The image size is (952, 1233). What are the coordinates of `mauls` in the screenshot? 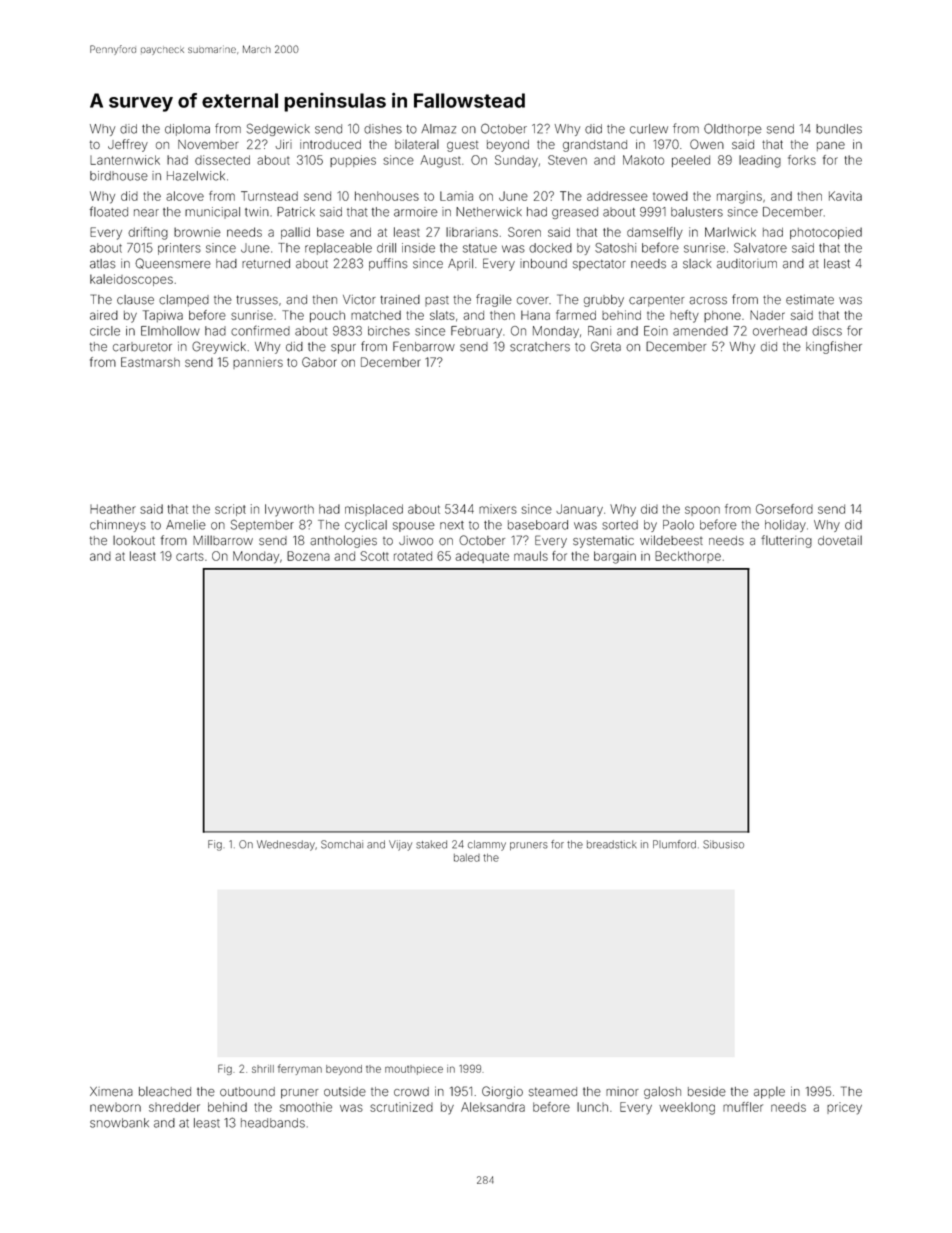 It's located at (531, 556).
